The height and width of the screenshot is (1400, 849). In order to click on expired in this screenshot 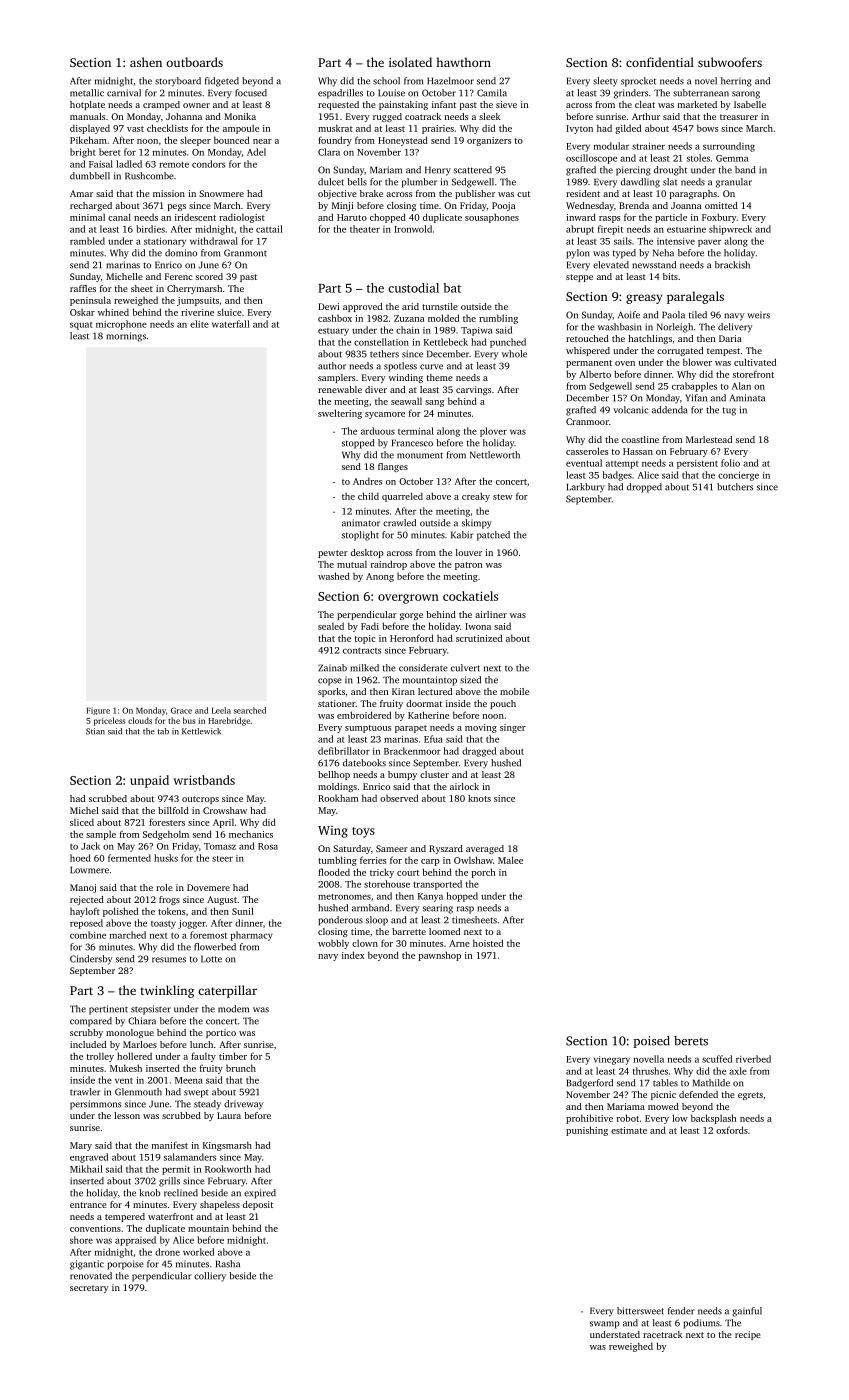, I will do `click(260, 1194)`.
